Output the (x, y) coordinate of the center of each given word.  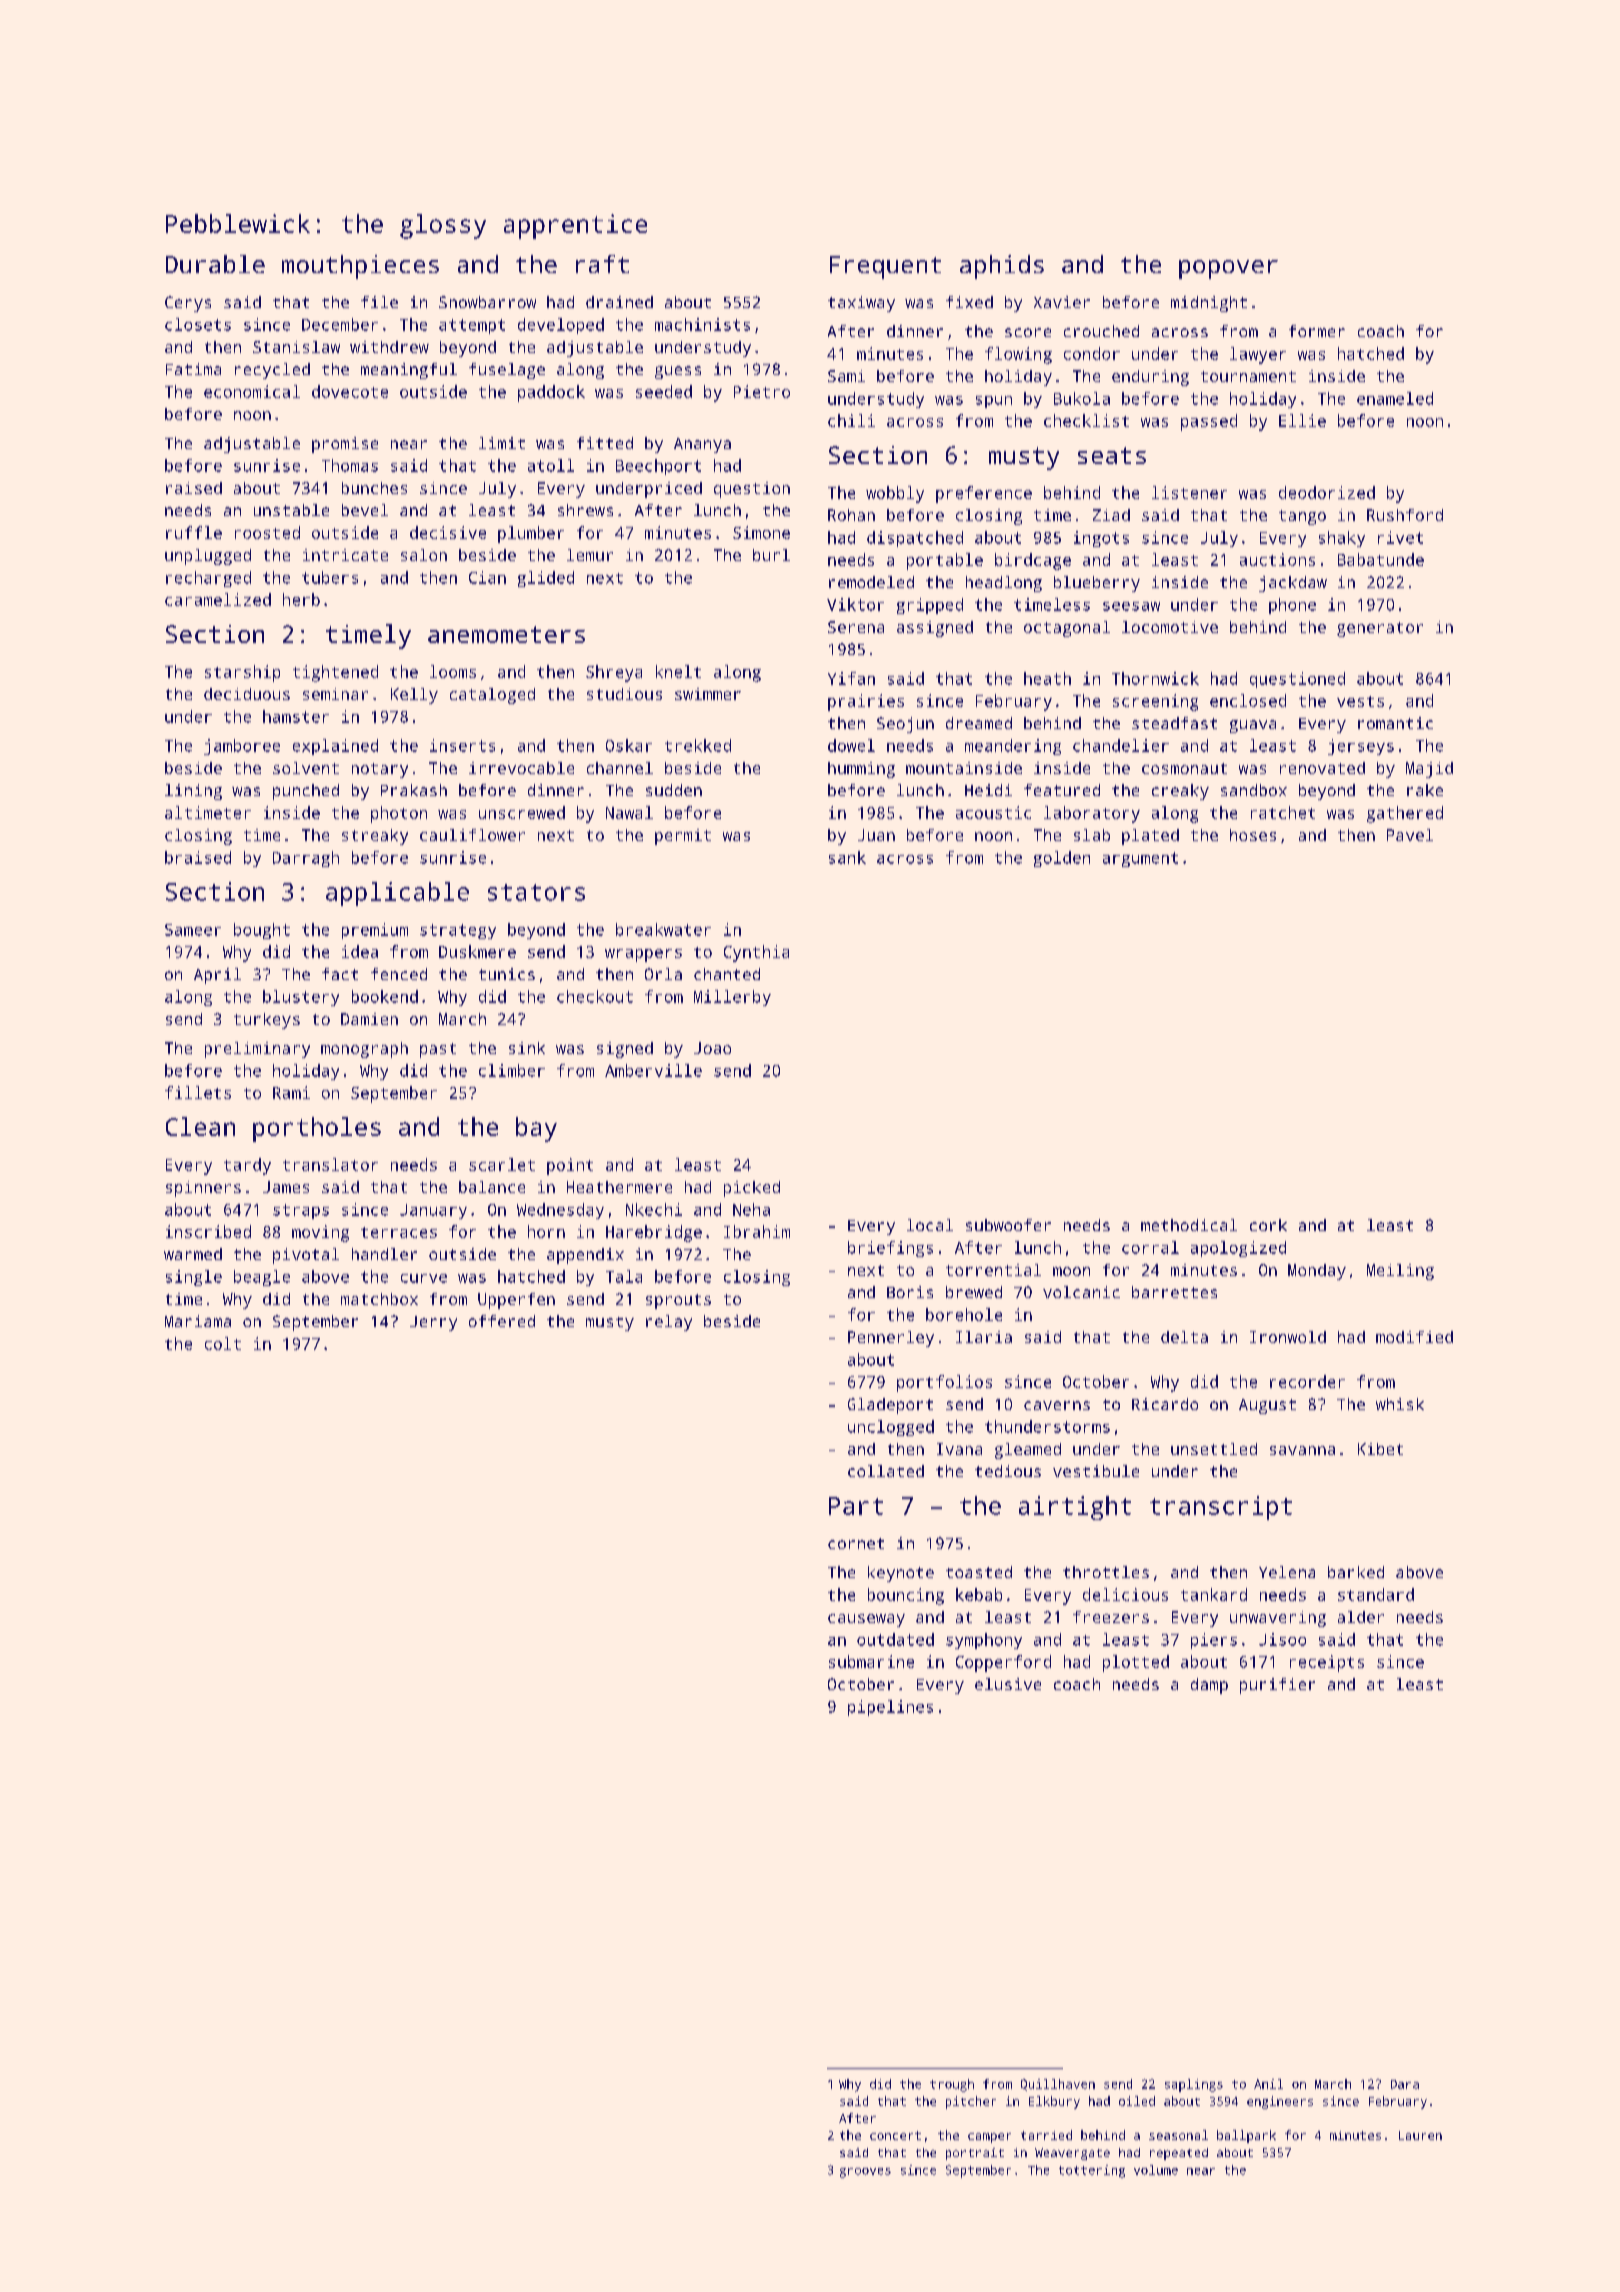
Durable (215, 264)
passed (1209, 422)
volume (1156, 2170)
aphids (1002, 267)
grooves (865, 2173)
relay (669, 1323)
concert (895, 2135)
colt (223, 1343)
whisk (1400, 1404)
